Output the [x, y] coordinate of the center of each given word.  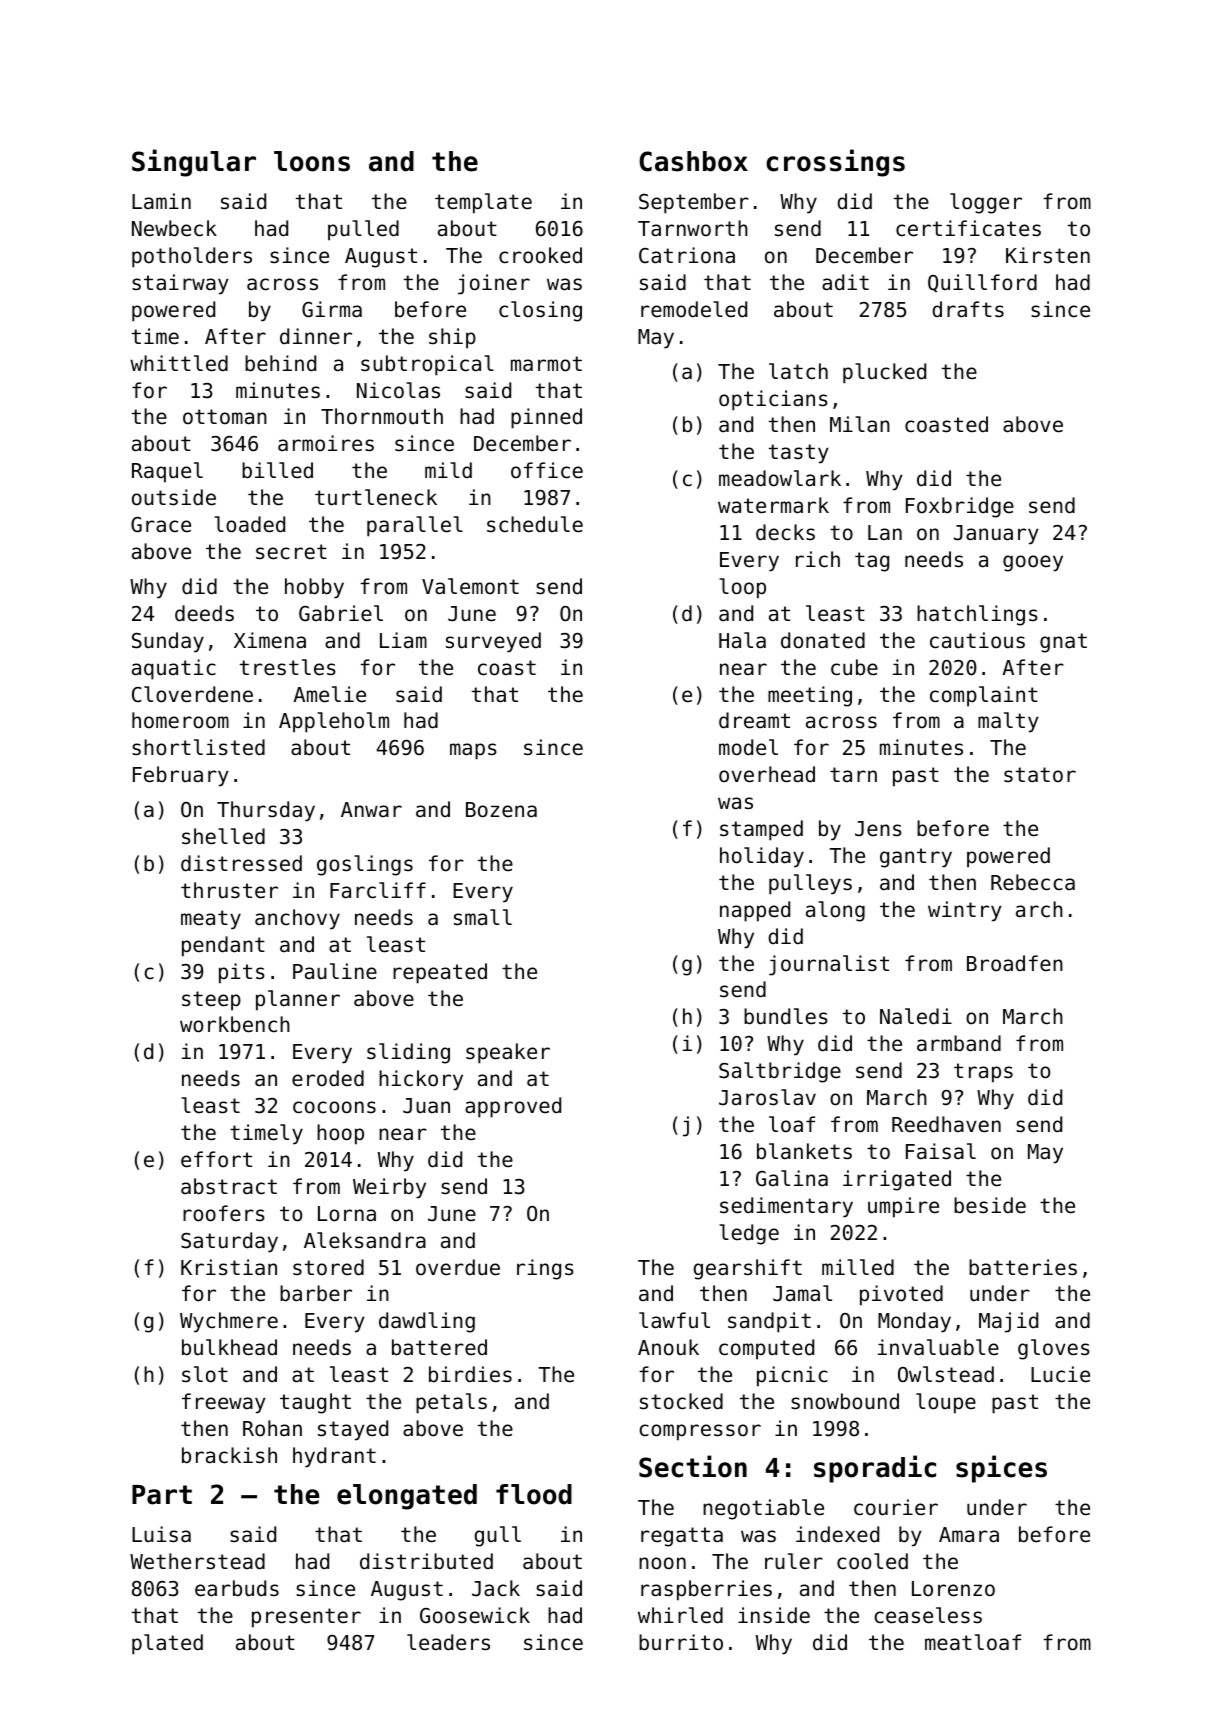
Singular [194, 163]
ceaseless [928, 1615]
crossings [835, 163]
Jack [496, 1588]
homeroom [180, 720]
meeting [810, 696]
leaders [448, 1642]
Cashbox [693, 161]
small [483, 917]
